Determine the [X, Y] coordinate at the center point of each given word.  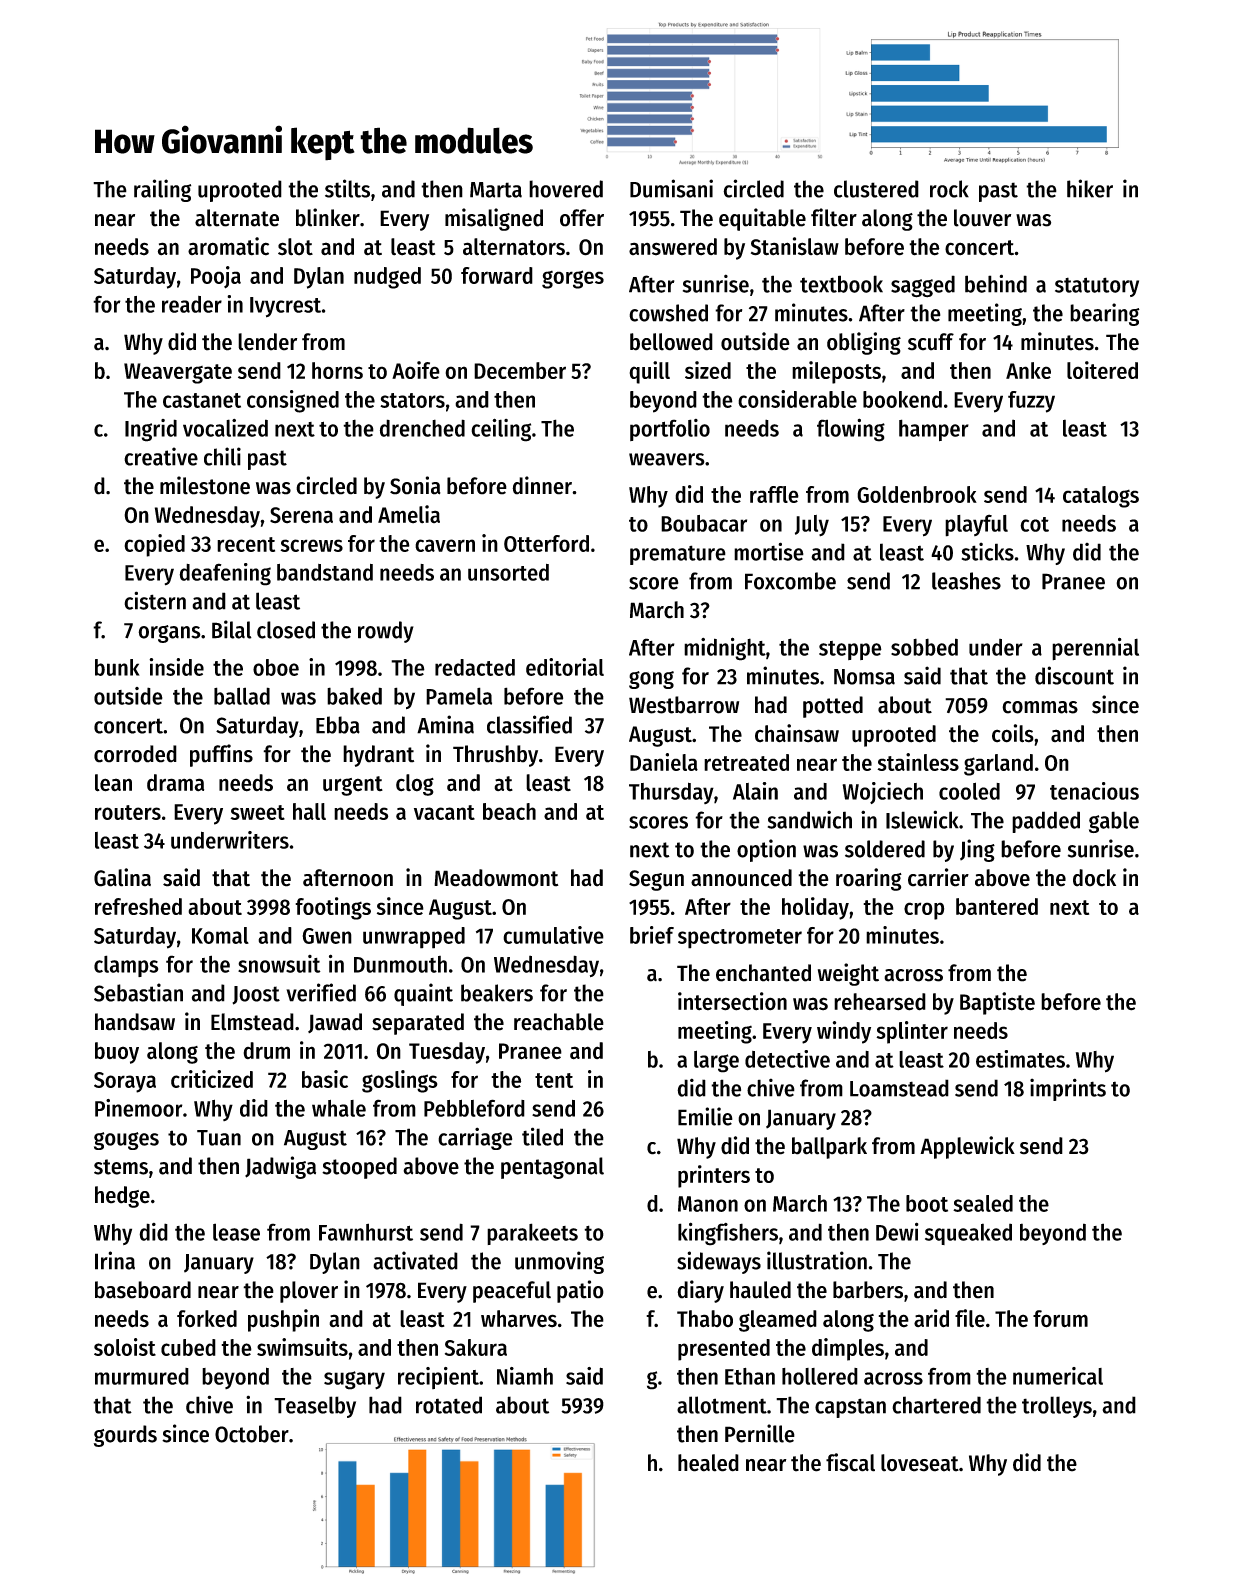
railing [162, 190]
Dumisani [671, 188]
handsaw [135, 1022]
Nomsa [864, 677]
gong [651, 680]
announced [741, 878]
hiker [1090, 188]
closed [286, 630]
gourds [125, 1436]
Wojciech [882, 793]
